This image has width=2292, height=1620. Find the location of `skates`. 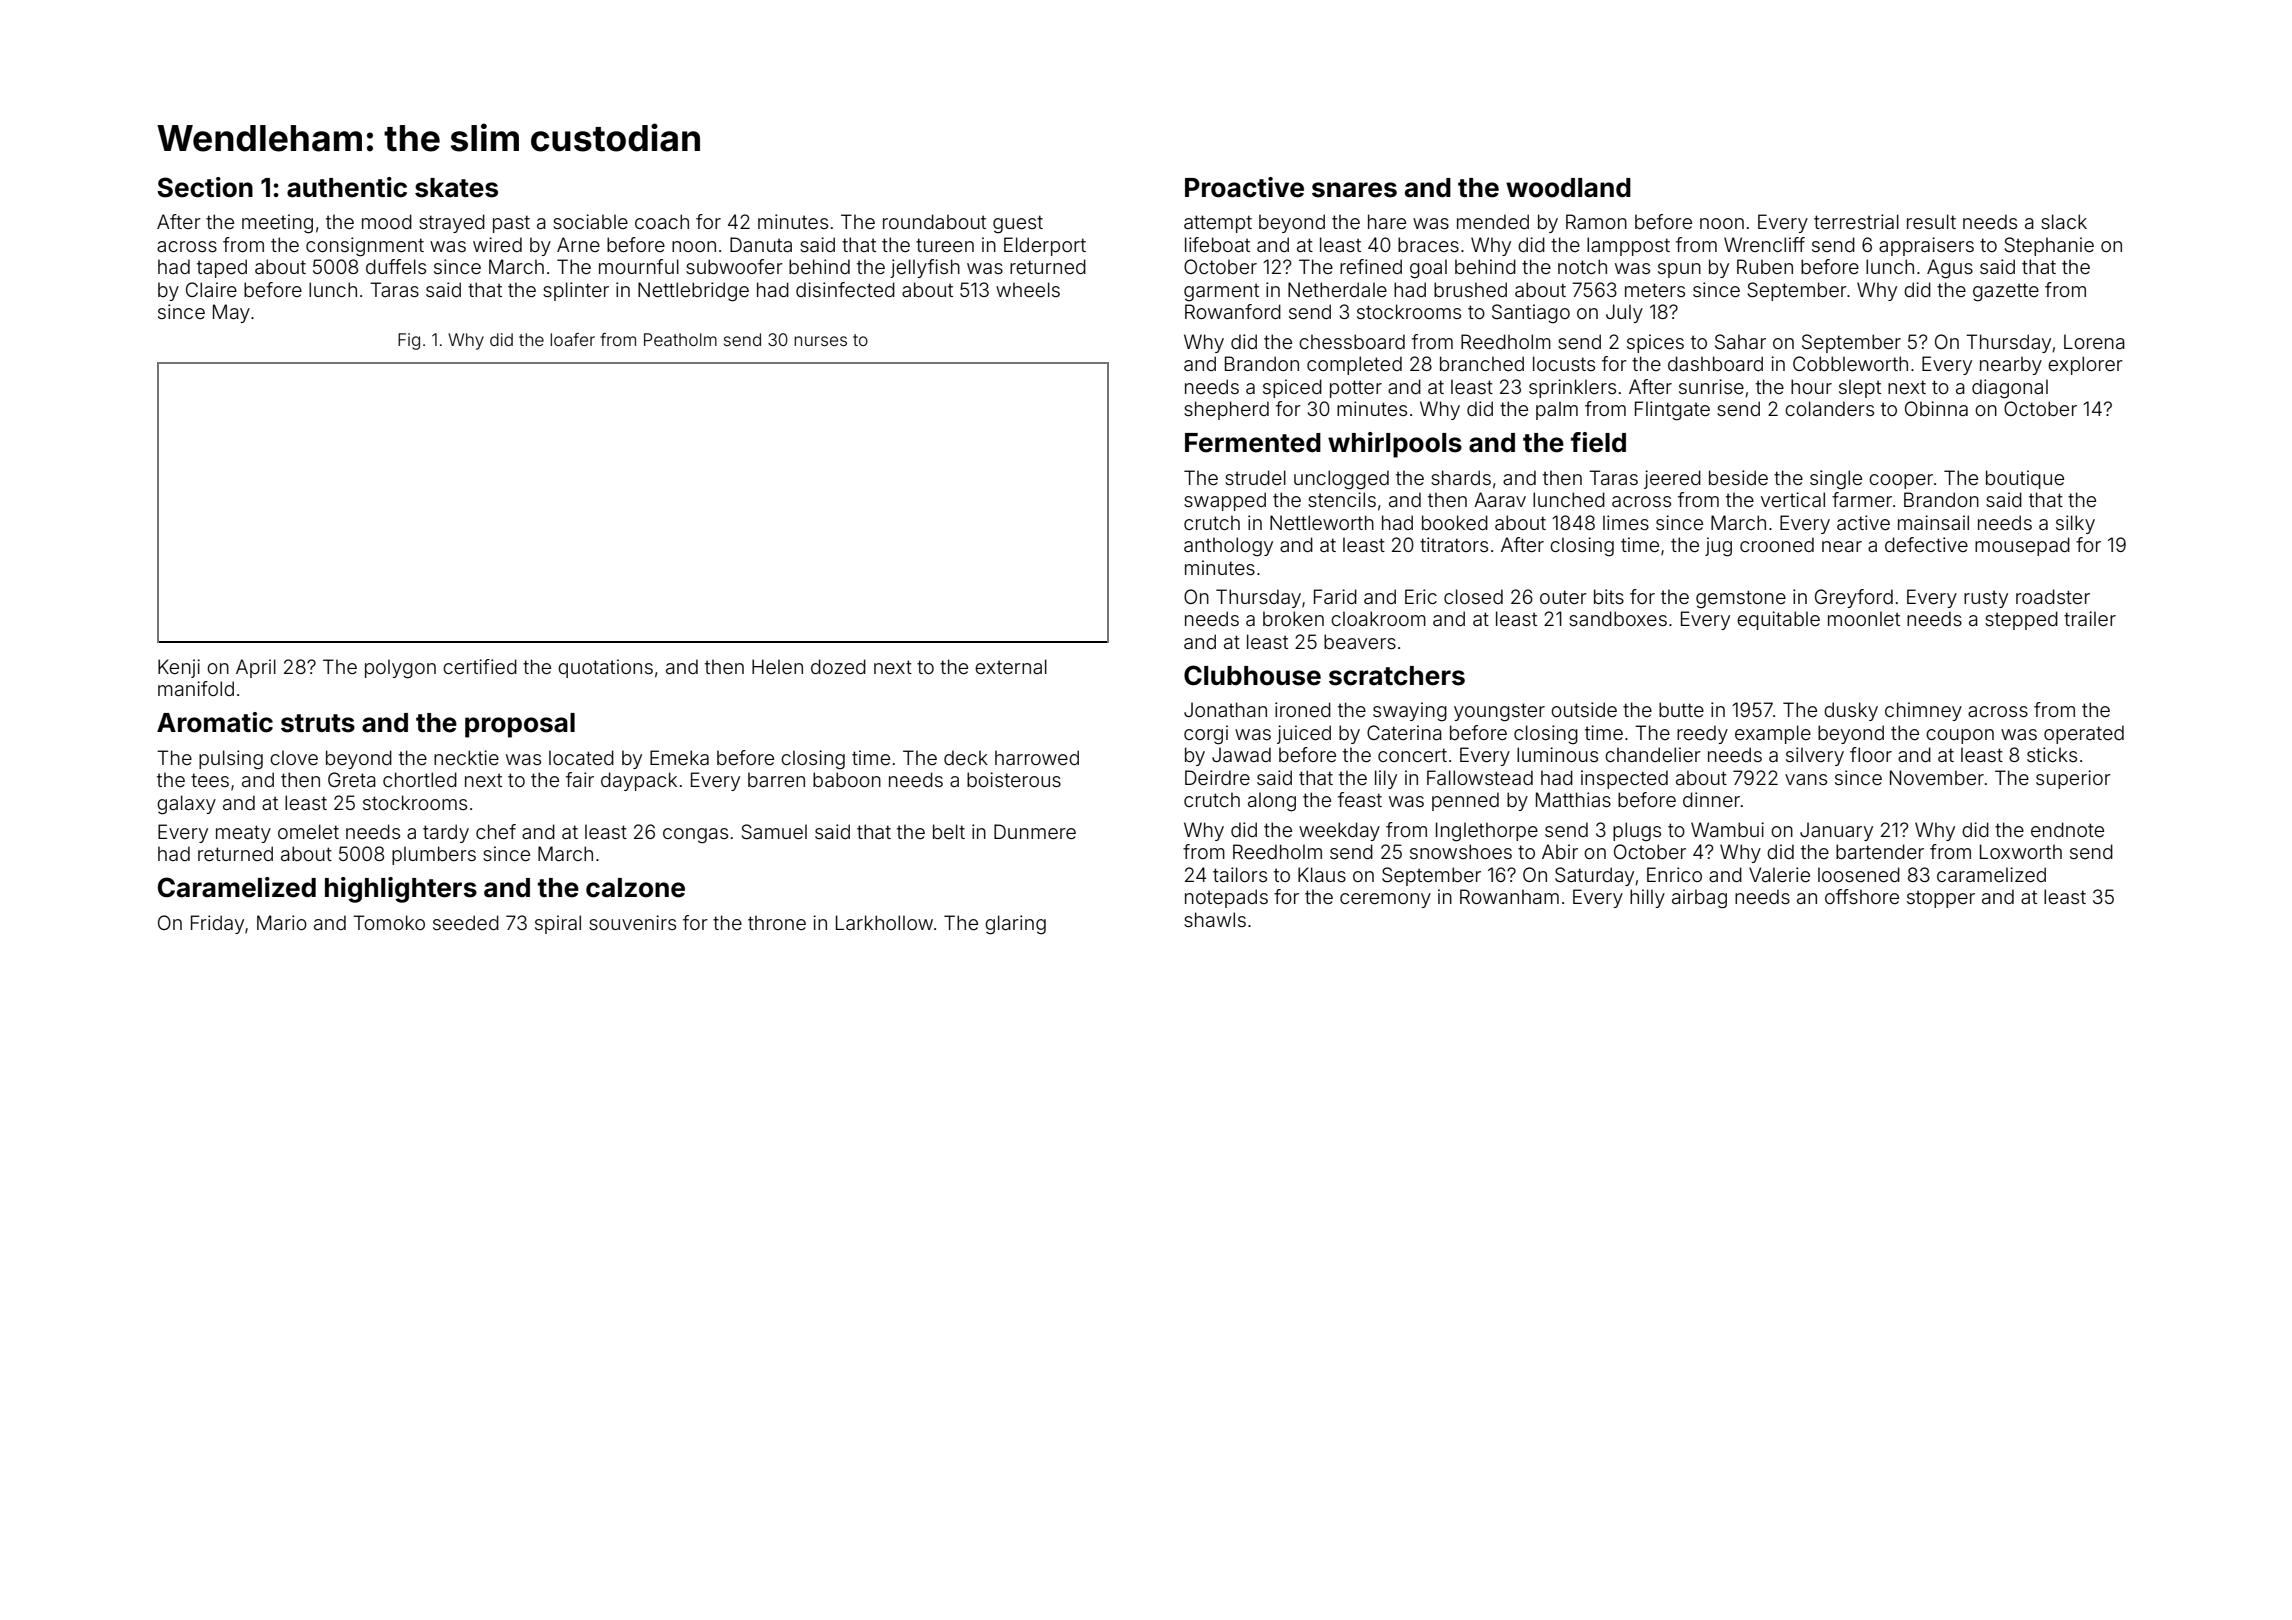

skates is located at coordinates (456, 188).
